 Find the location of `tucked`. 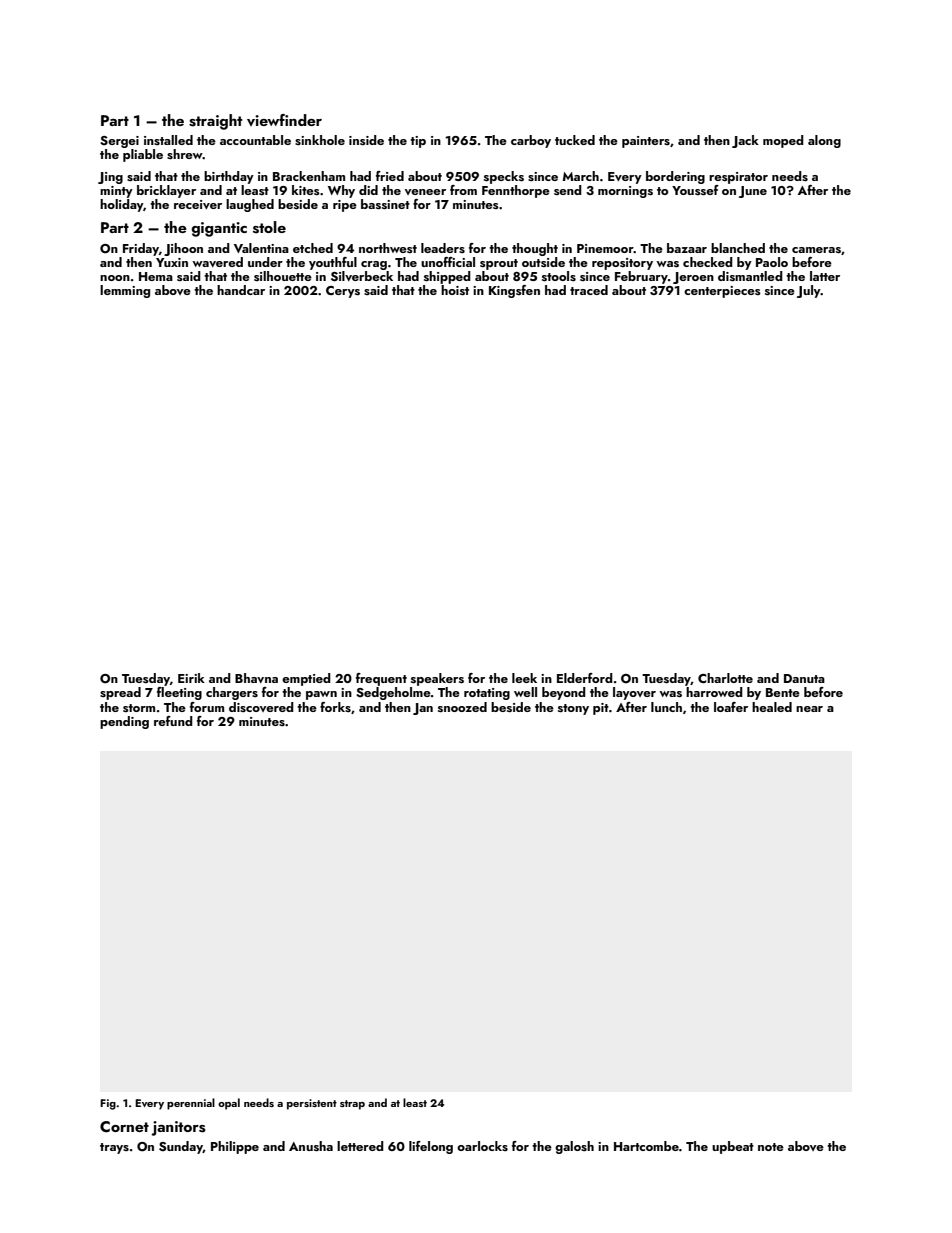

tucked is located at coordinates (575, 140).
